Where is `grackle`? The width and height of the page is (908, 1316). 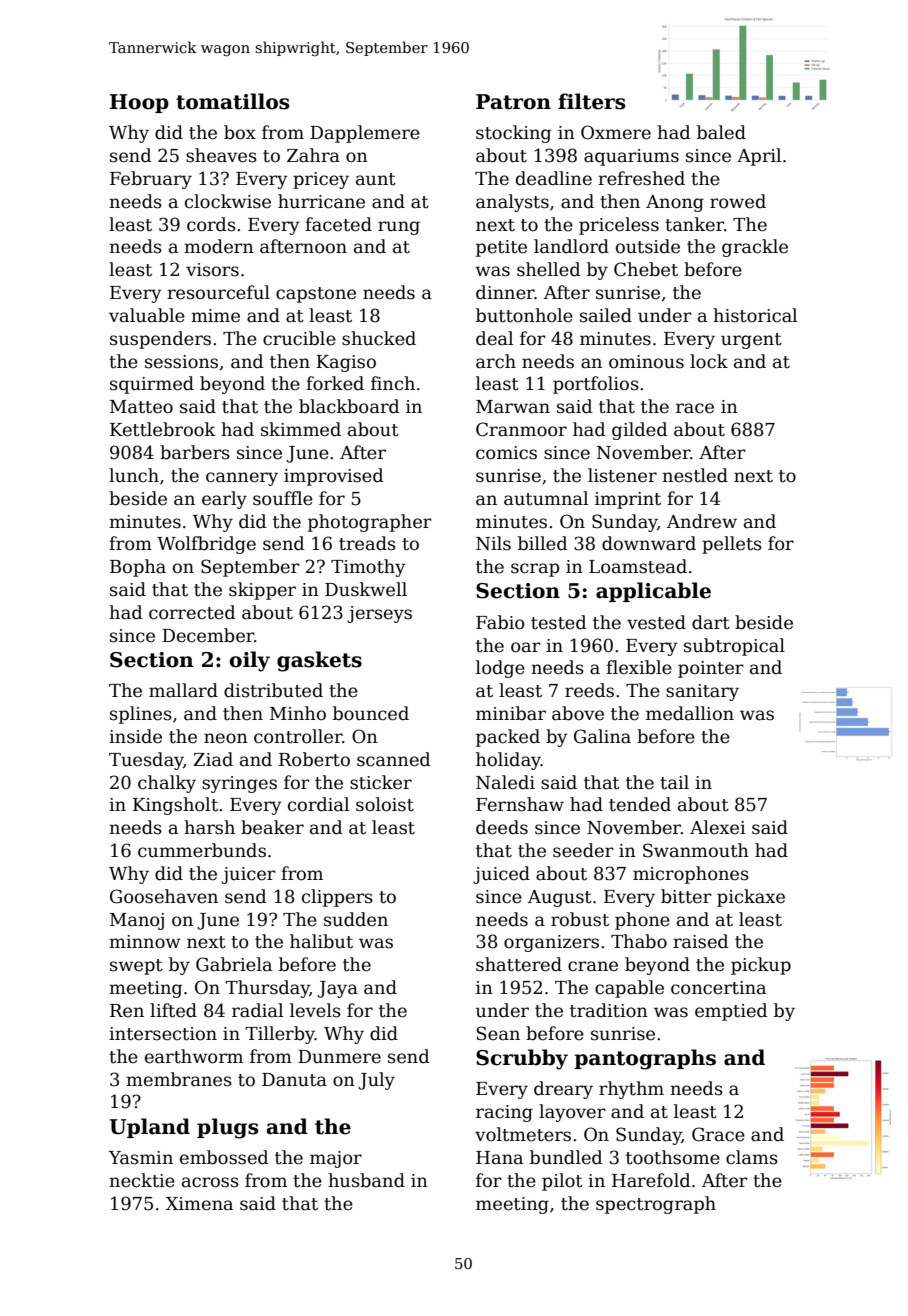
grackle is located at coordinates (755, 248).
